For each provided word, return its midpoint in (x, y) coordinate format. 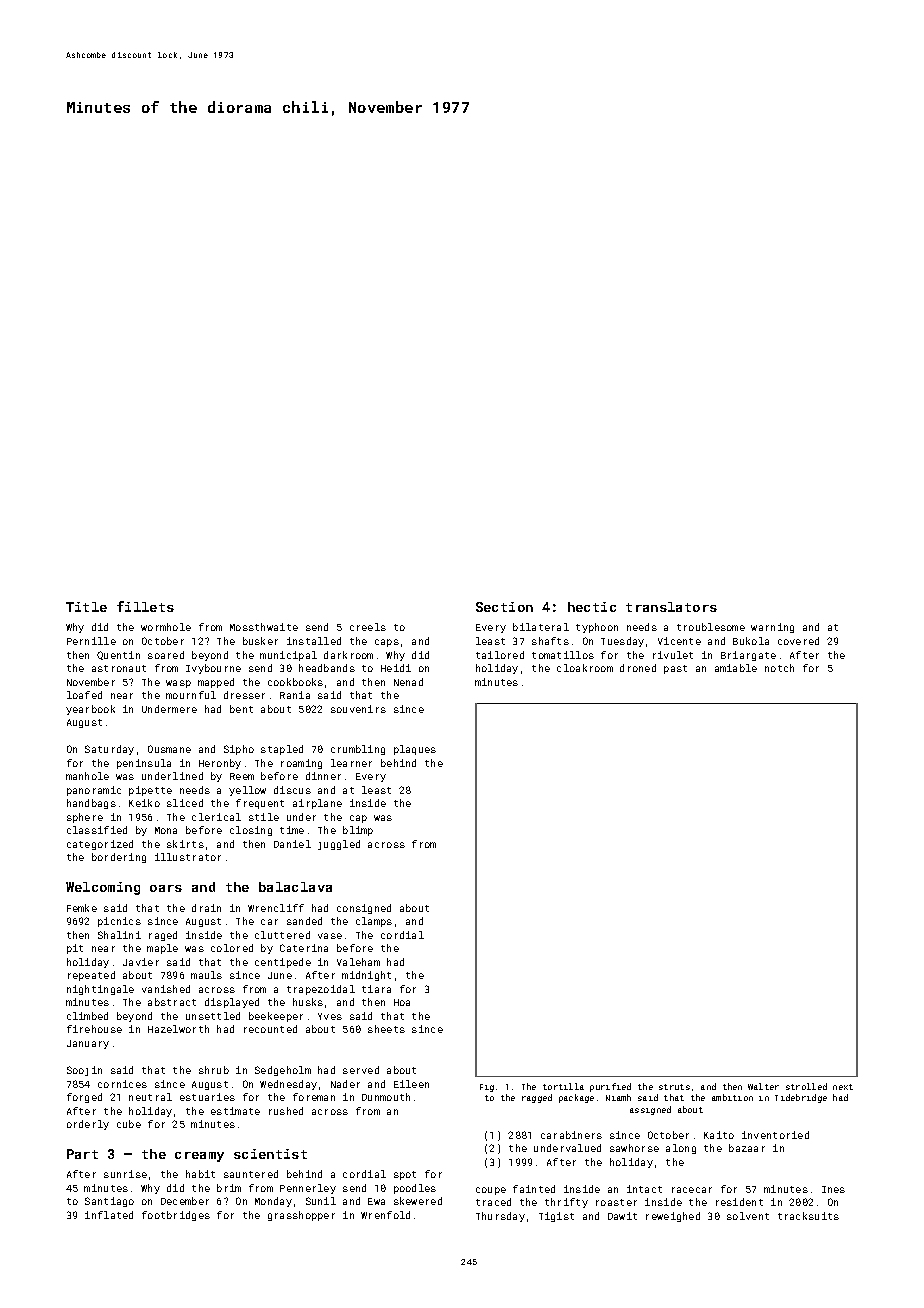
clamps (374, 922)
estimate (235, 1111)
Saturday (109, 750)
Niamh (618, 1097)
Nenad (408, 682)
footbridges (176, 1216)
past (675, 669)
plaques (415, 750)
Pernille (91, 641)
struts (674, 1087)
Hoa (402, 1002)
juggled (339, 845)
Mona (166, 830)
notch (779, 668)
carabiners (571, 1135)
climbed (87, 1016)
